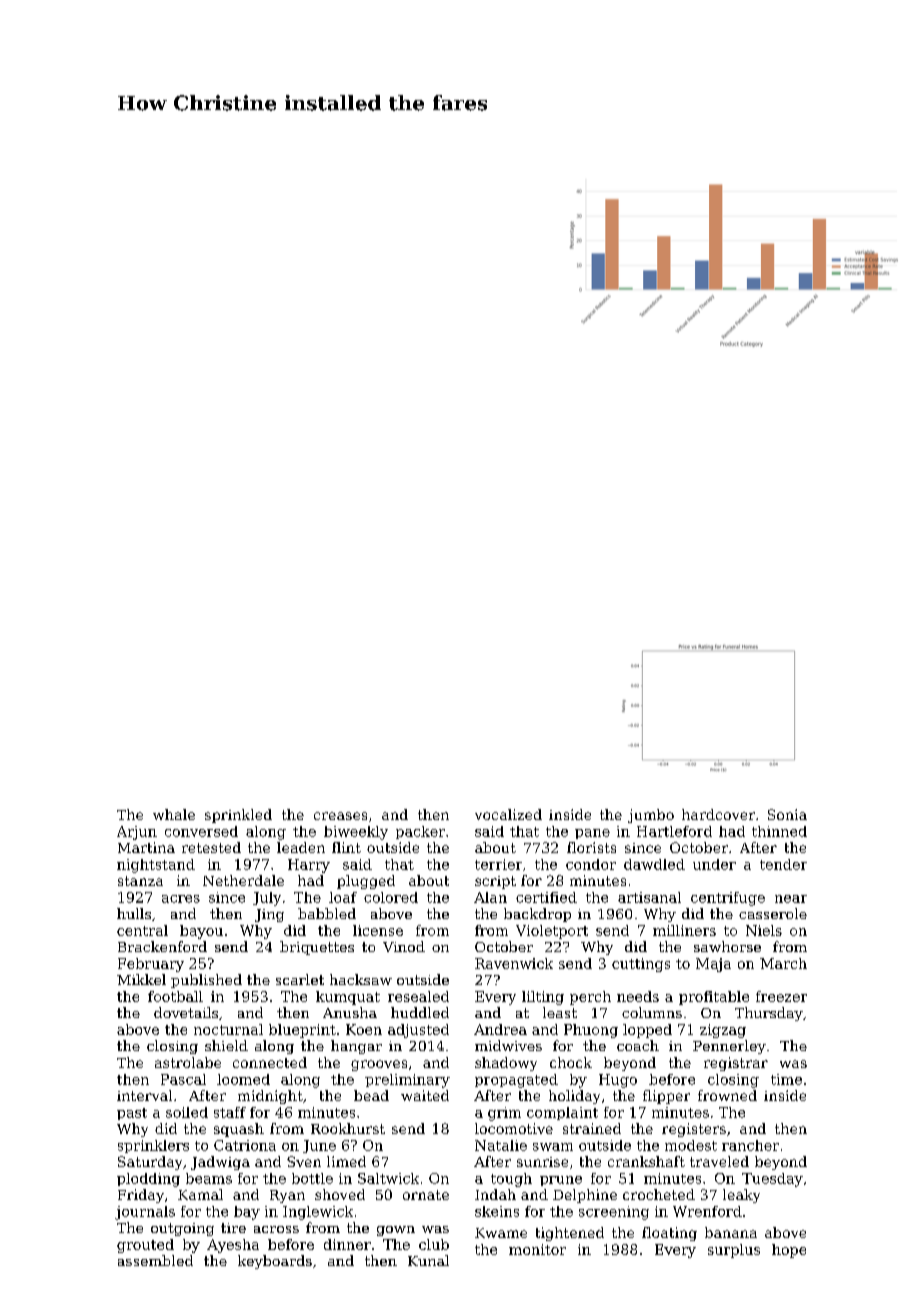 The width and height of the screenshot is (924, 1308). Describe the element at coordinates (727, 946) in the screenshot. I see `sawhorse` at that location.
